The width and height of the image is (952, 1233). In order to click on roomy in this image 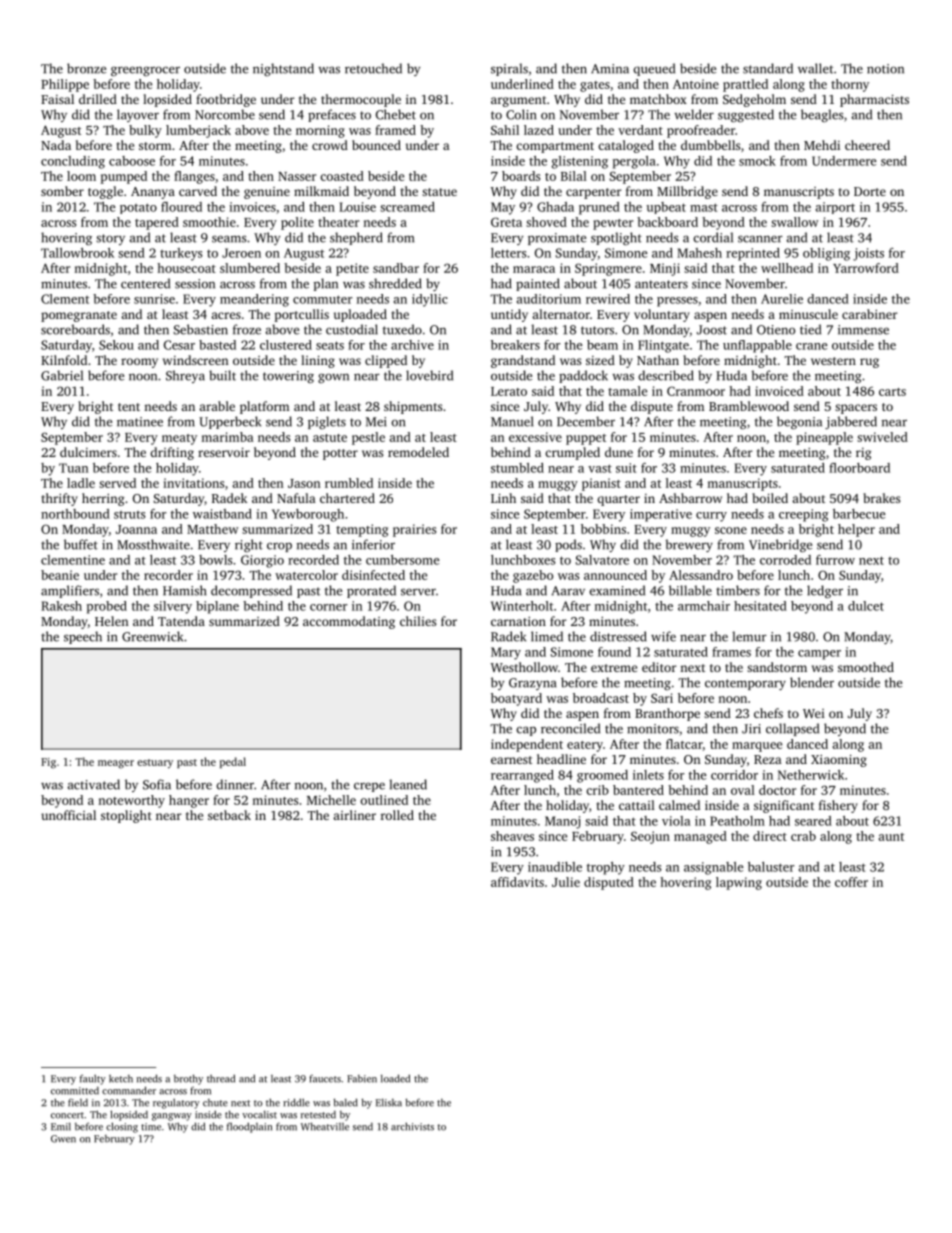, I will do `click(139, 363)`.
